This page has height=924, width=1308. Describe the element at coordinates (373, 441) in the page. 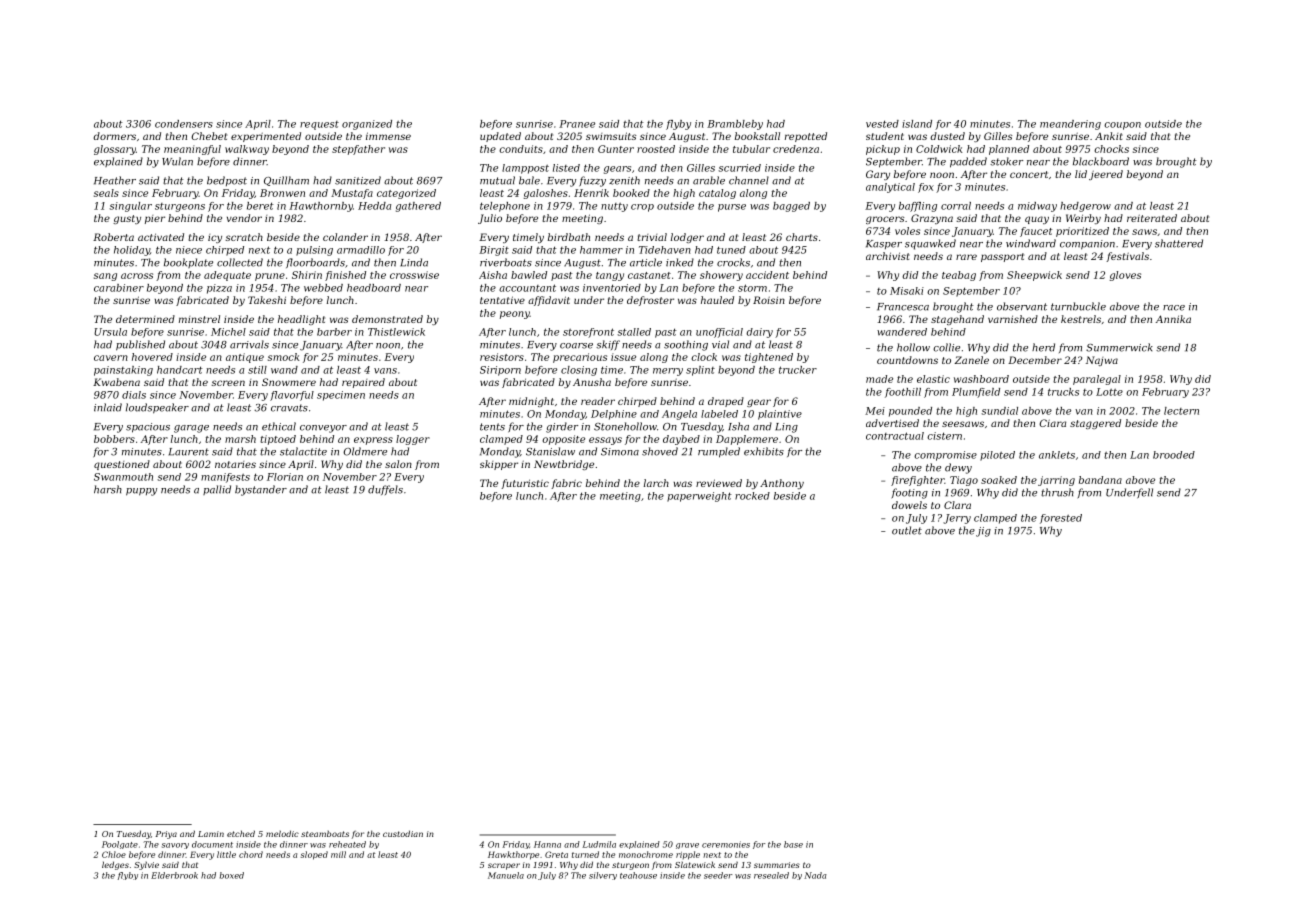

I see `express` at that location.
